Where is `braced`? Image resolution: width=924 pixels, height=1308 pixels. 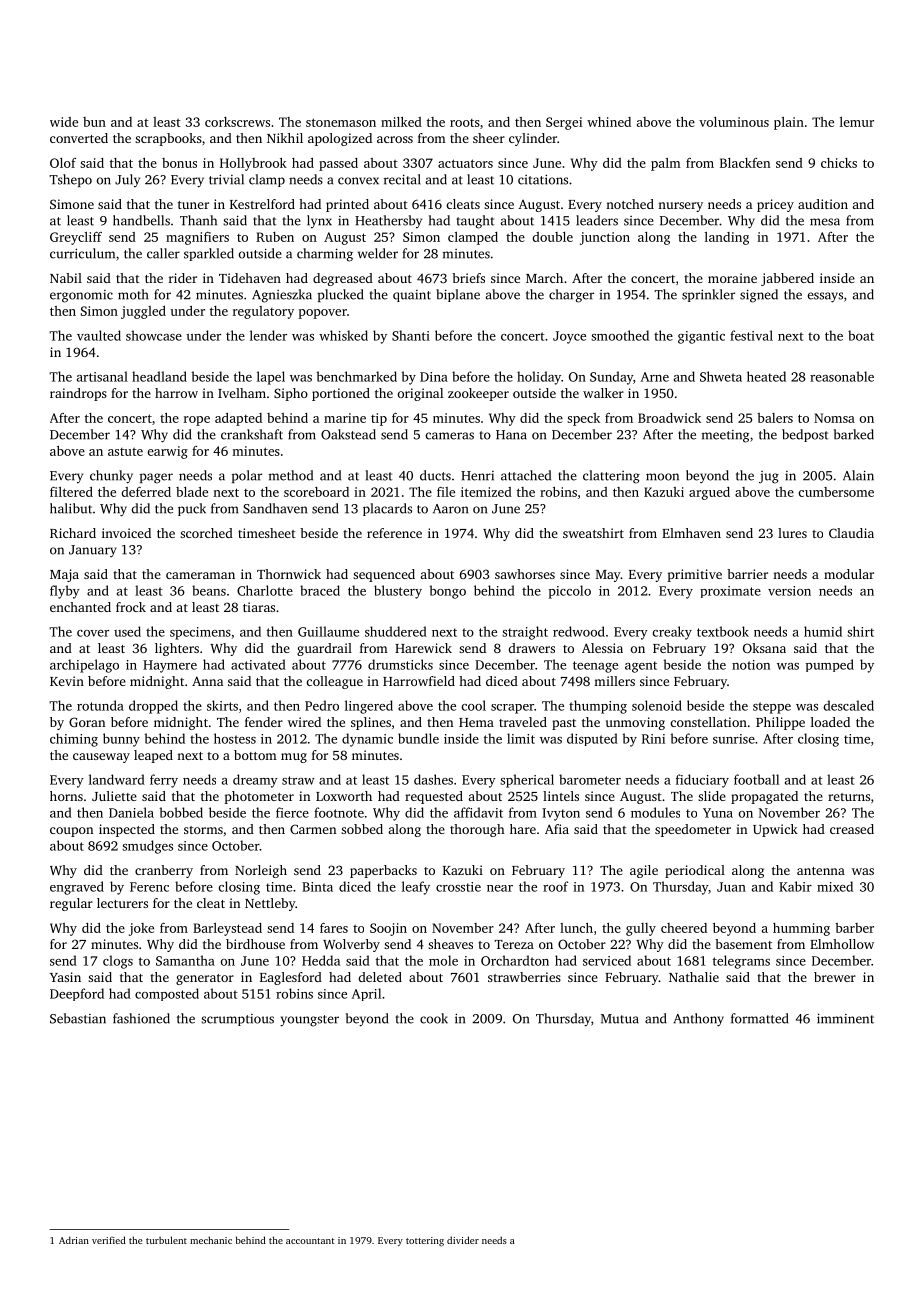 braced is located at coordinates (320, 590).
